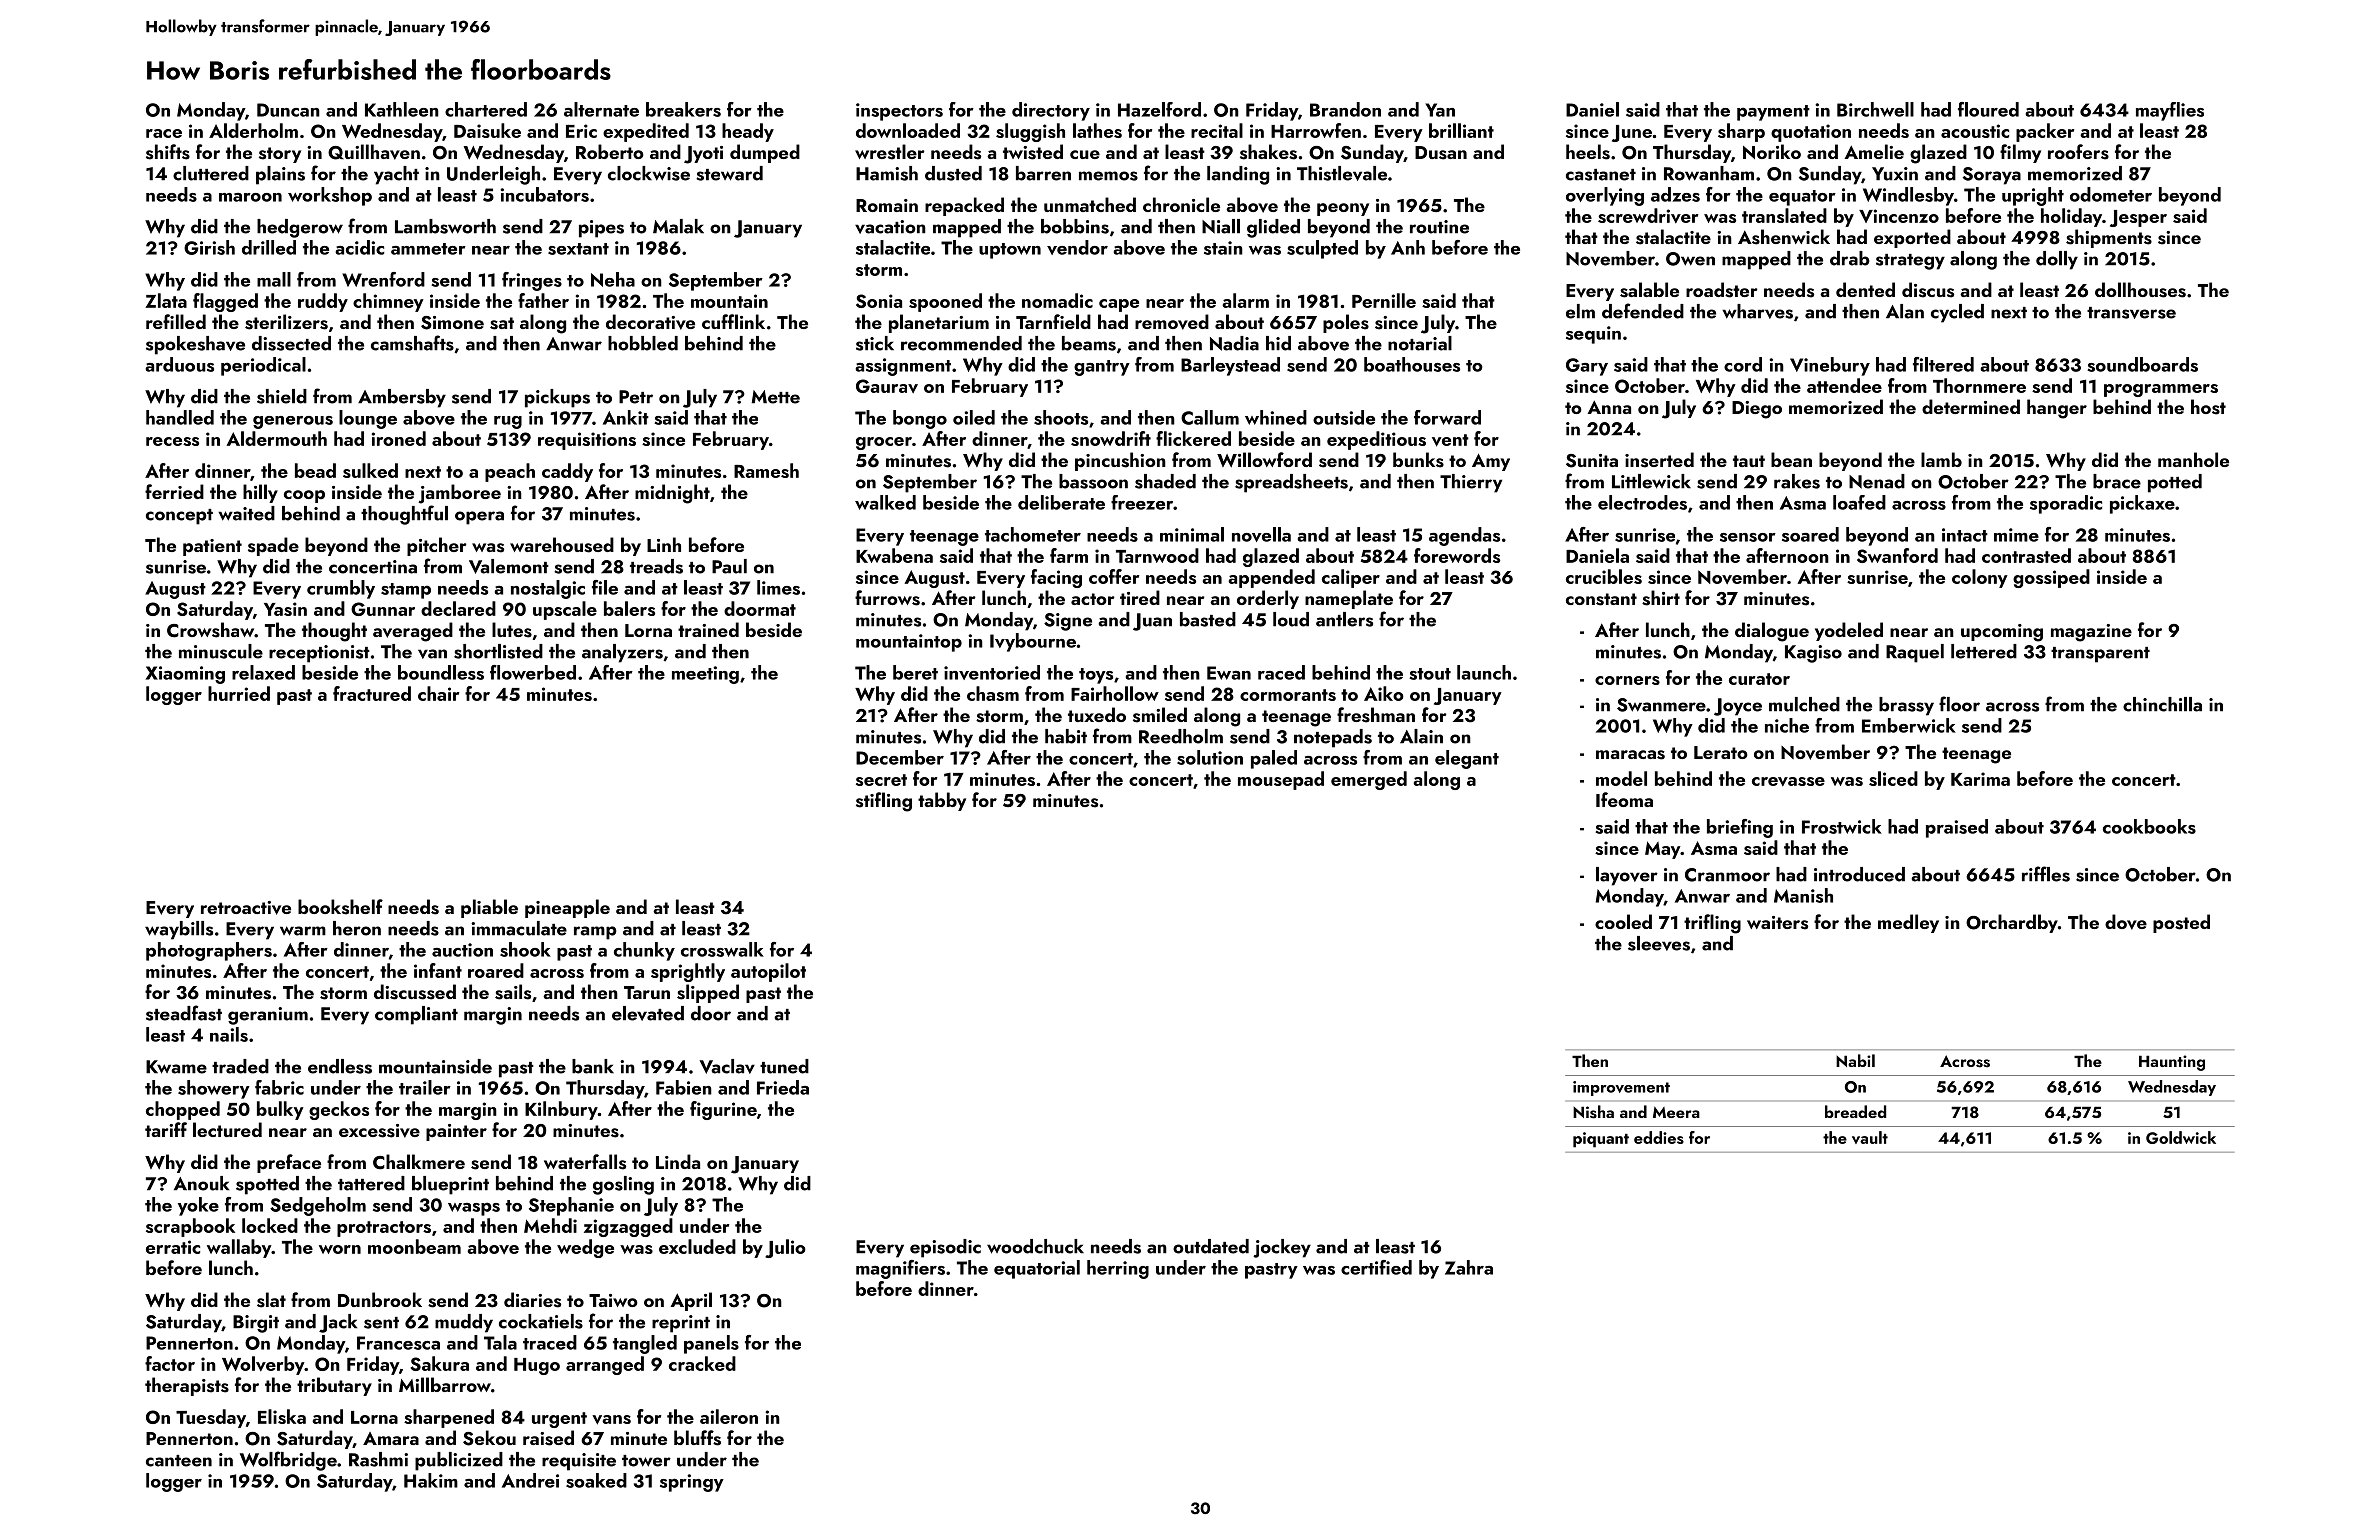 This screenshot has width=2380, height=1540. I want to click on magazine, so click(2091, 633).
